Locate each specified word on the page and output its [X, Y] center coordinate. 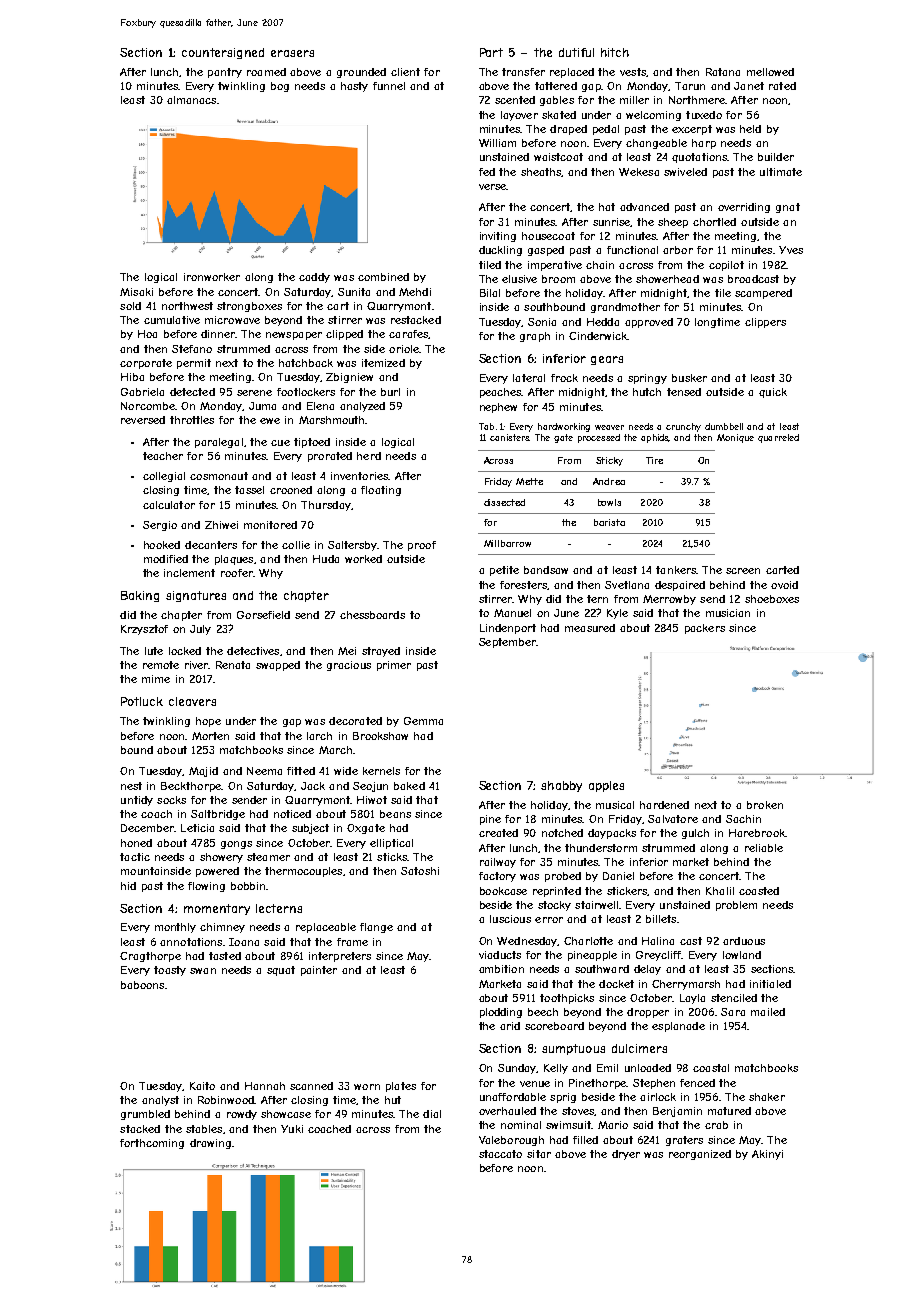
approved [649, 323]
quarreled [778, 438]
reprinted [557, 892]
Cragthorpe [150, 957]
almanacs [191, 100]
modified [166, 559]
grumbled [145, 1115]
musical [615, 805]
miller [634, 100]
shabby [561, 786]
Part [491, 52]
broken [765, 805]
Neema [264, 771]
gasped [546, 251]
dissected [504, 502]
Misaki [136, 292]
